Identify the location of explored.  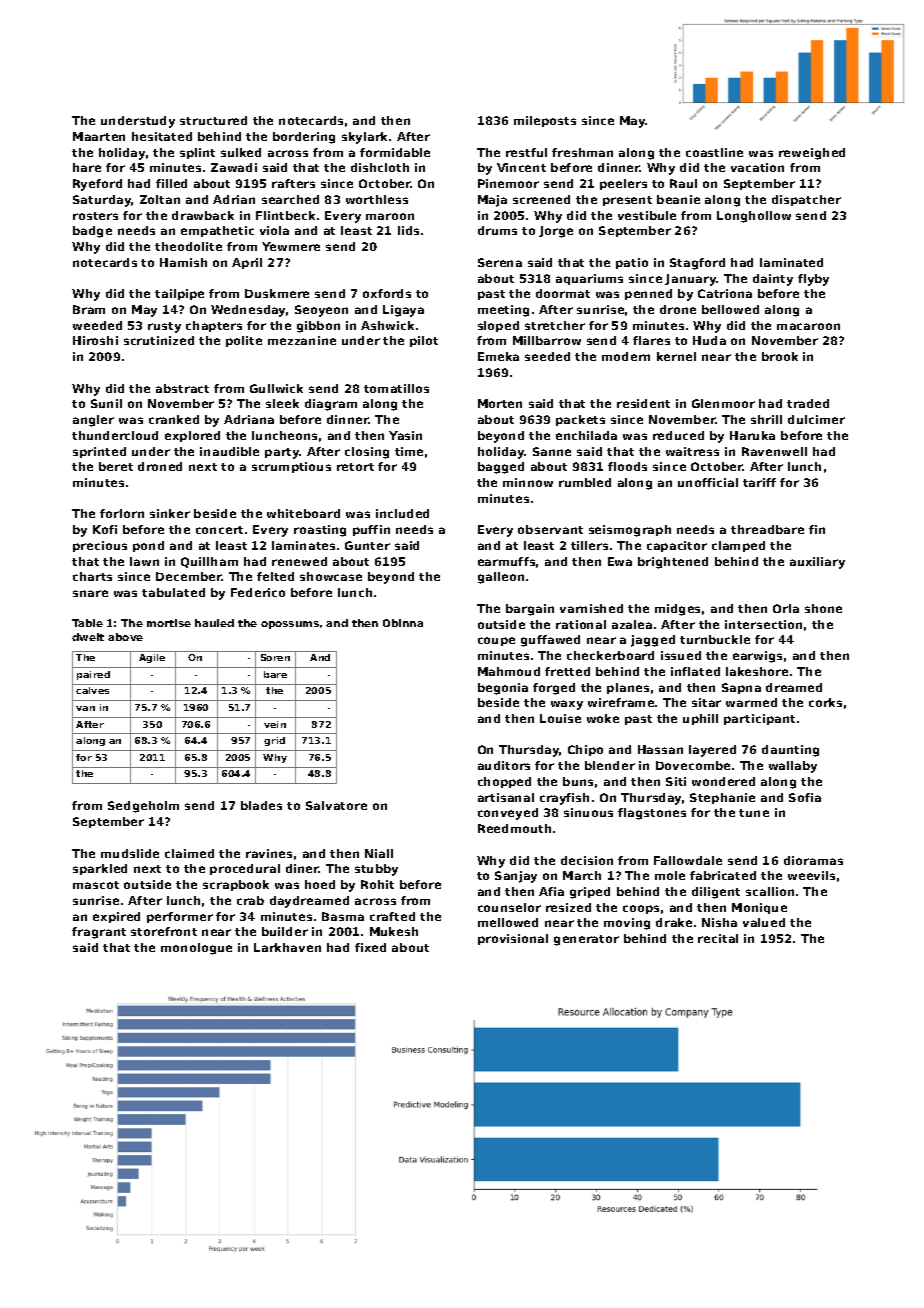
(192, 436).
